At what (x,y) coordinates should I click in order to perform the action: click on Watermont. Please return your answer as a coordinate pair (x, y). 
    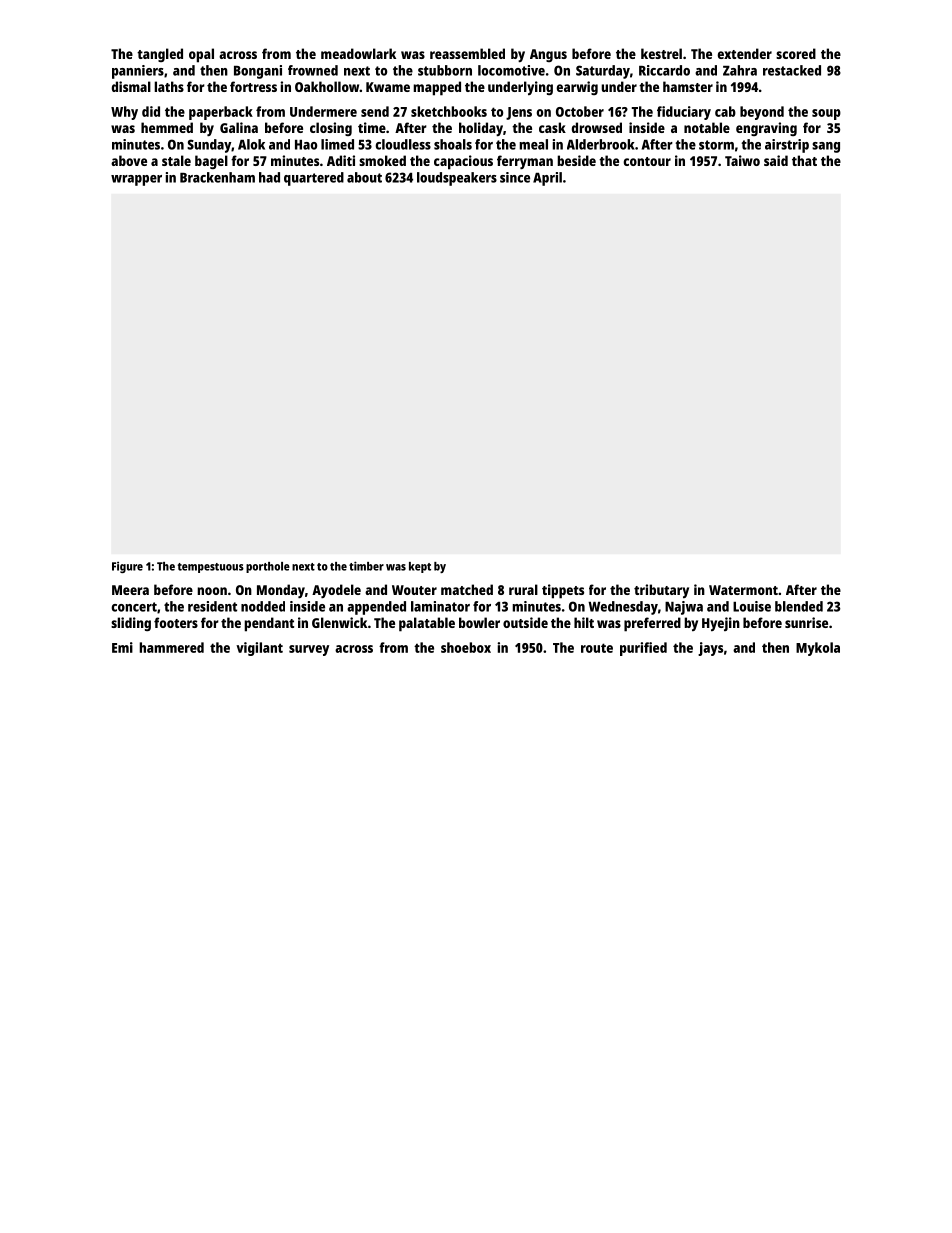
    Looking at the image, I should click on (743, 590).
